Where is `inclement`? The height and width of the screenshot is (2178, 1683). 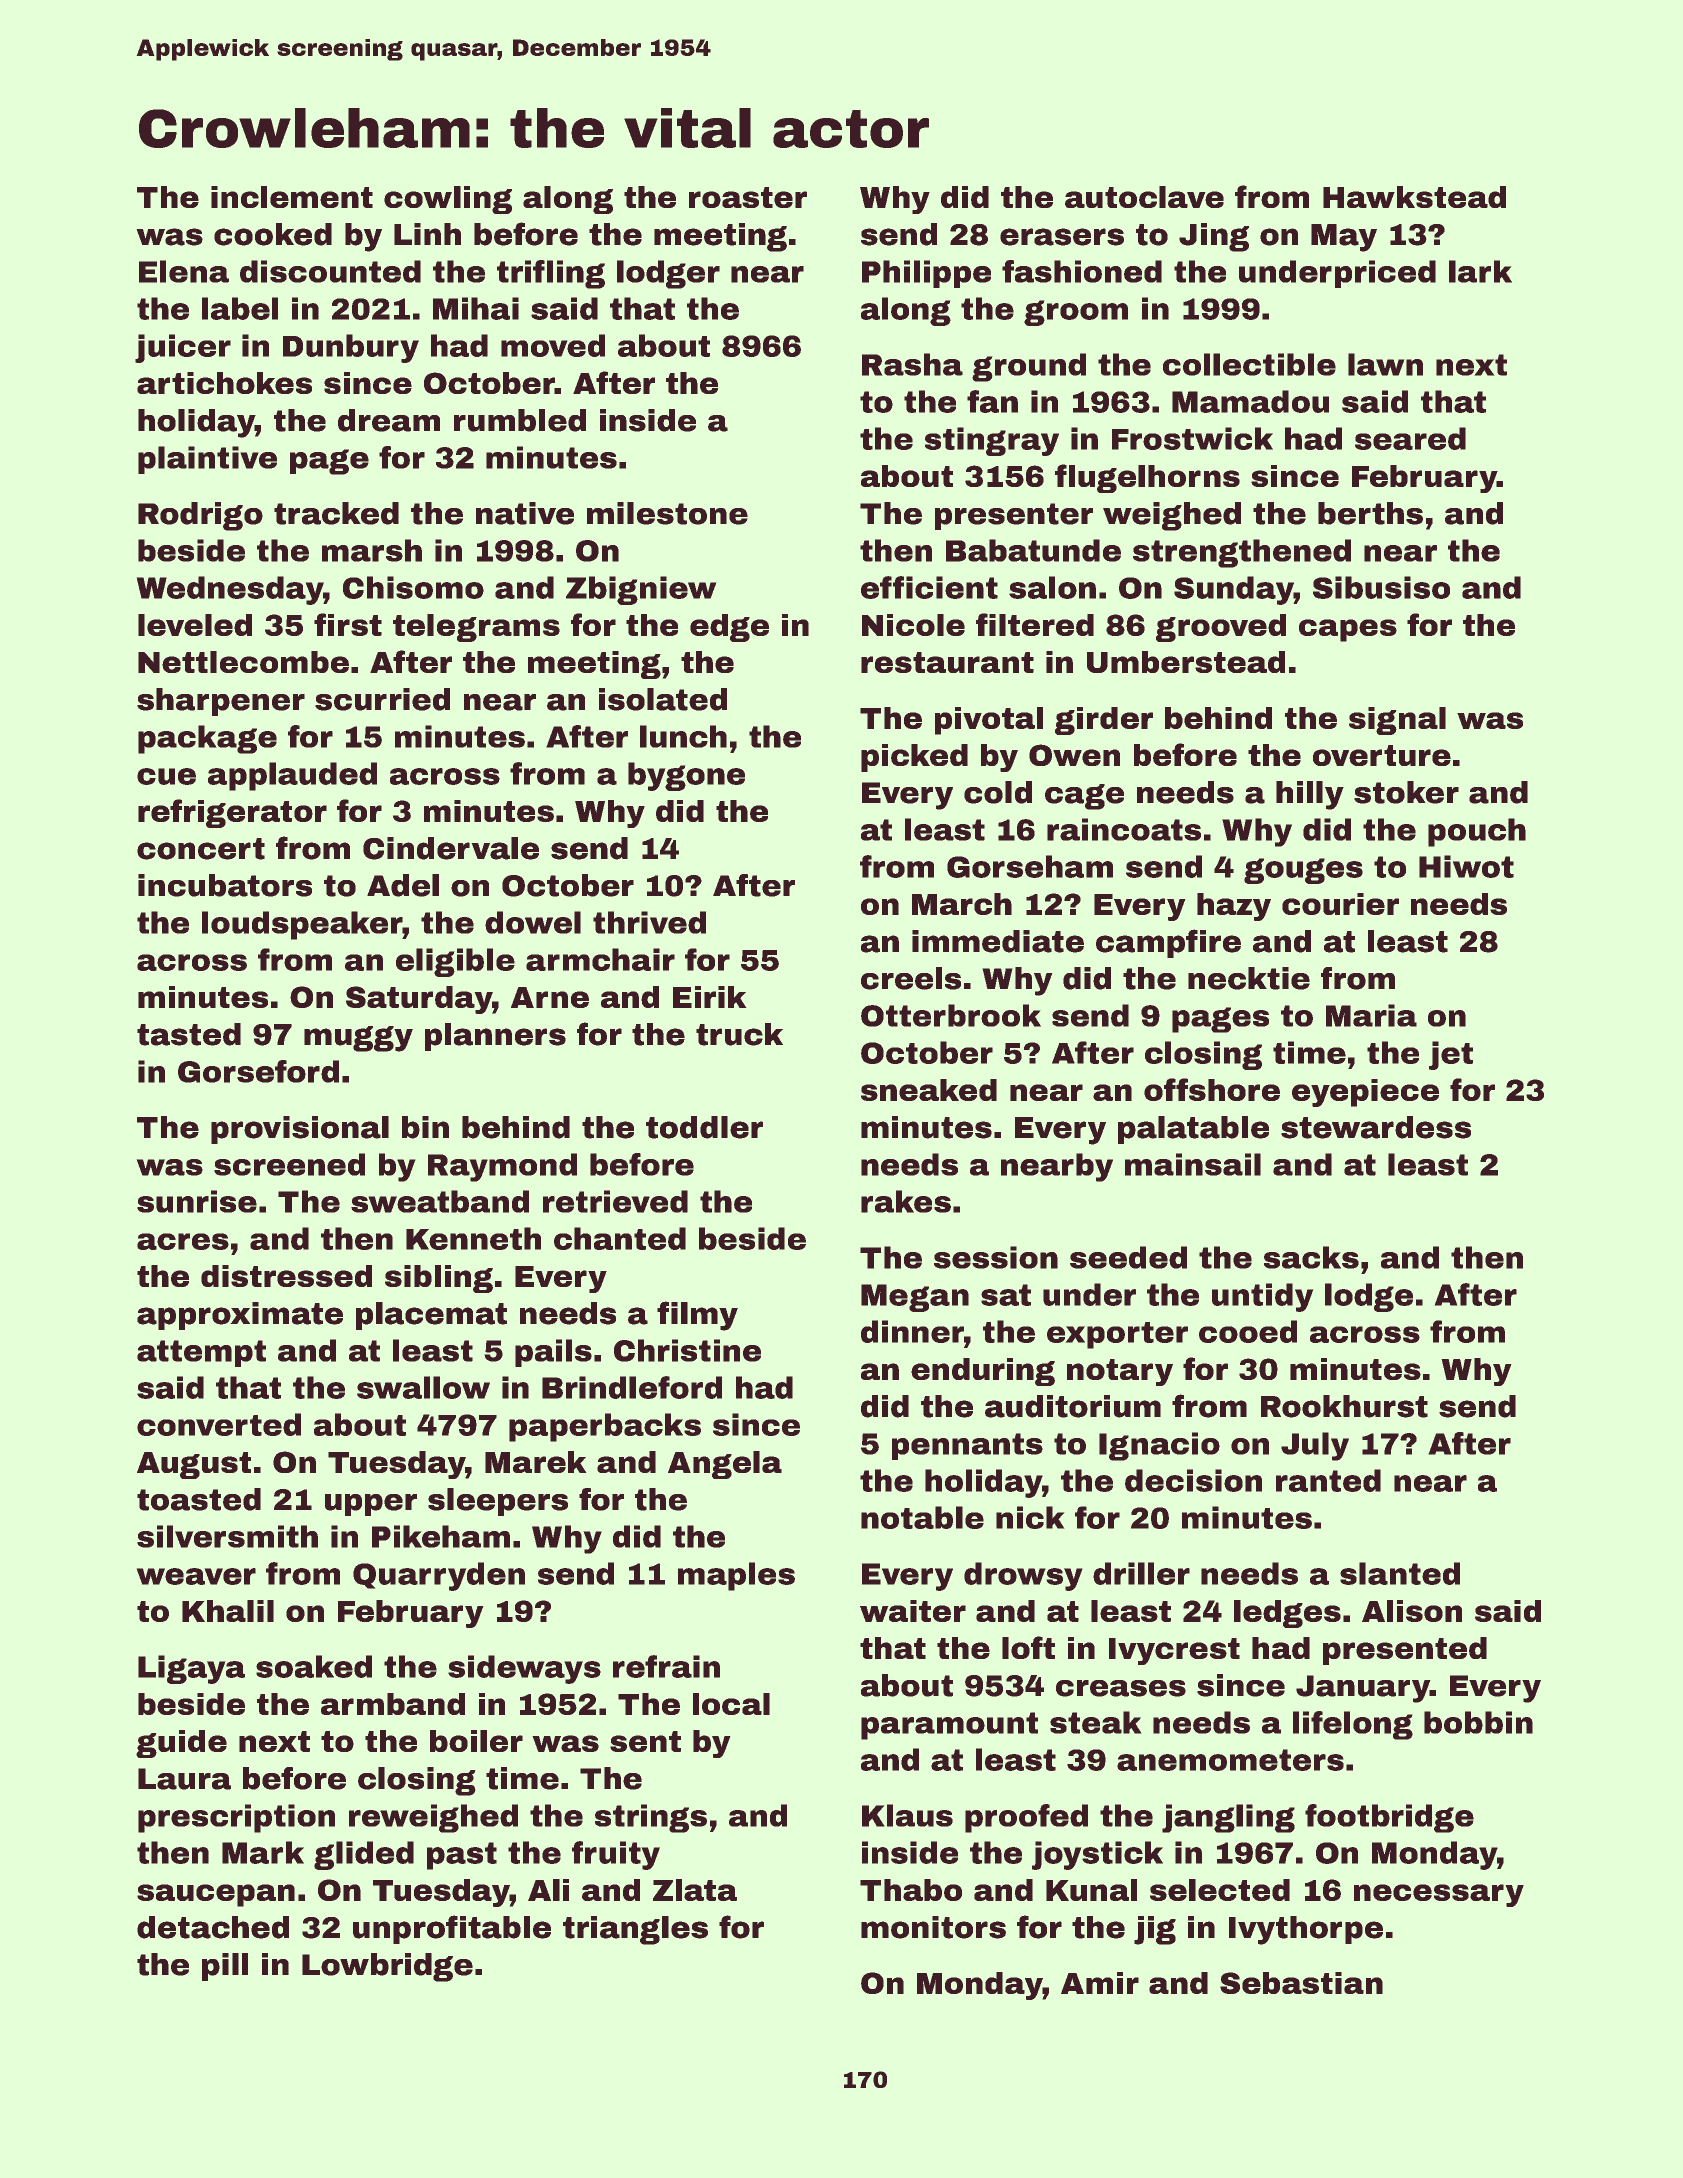 inclement is located at coordinates (292, 197).
